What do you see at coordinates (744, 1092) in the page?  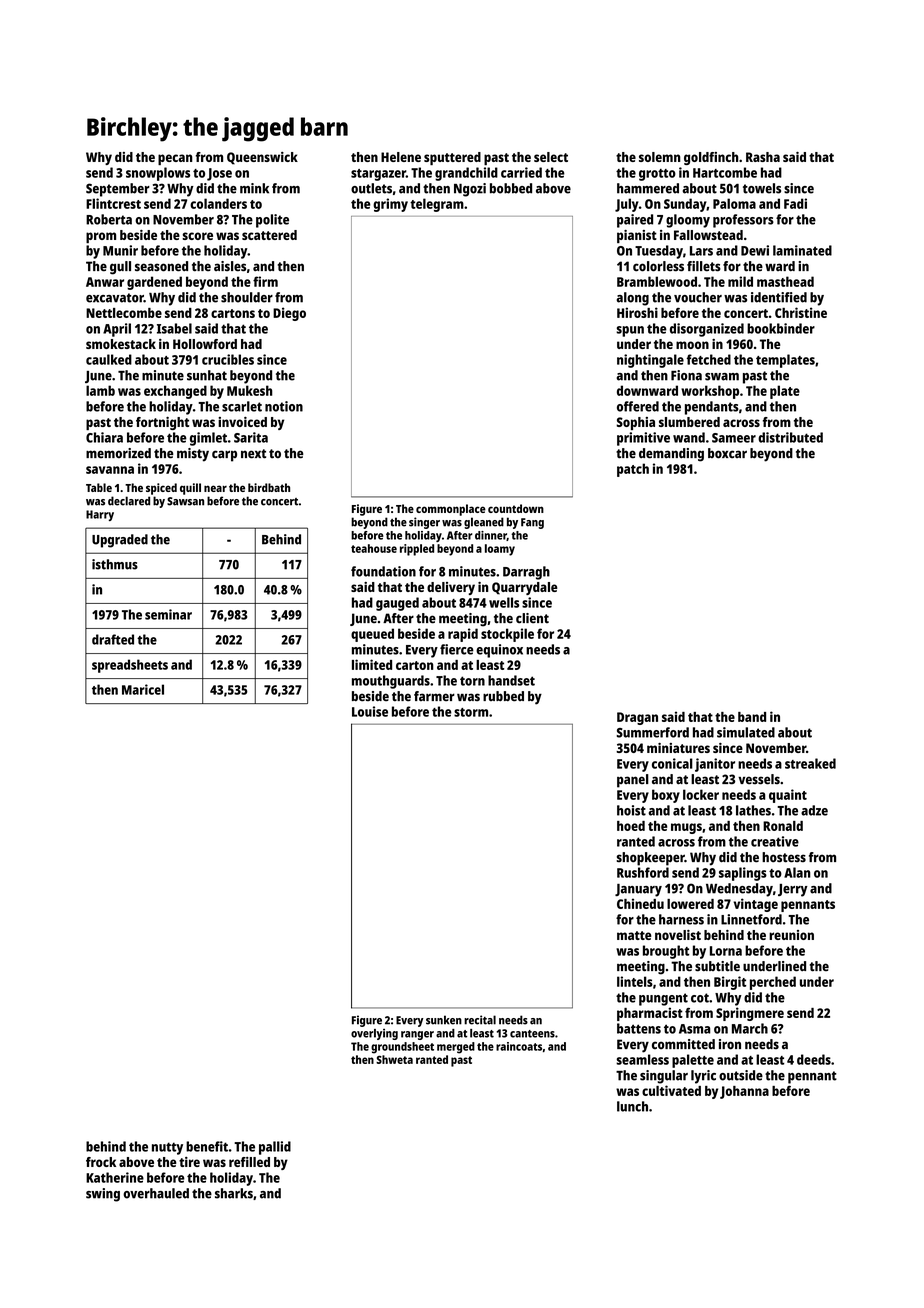 I see `Johanna` at bounding box center [744, 1092].
